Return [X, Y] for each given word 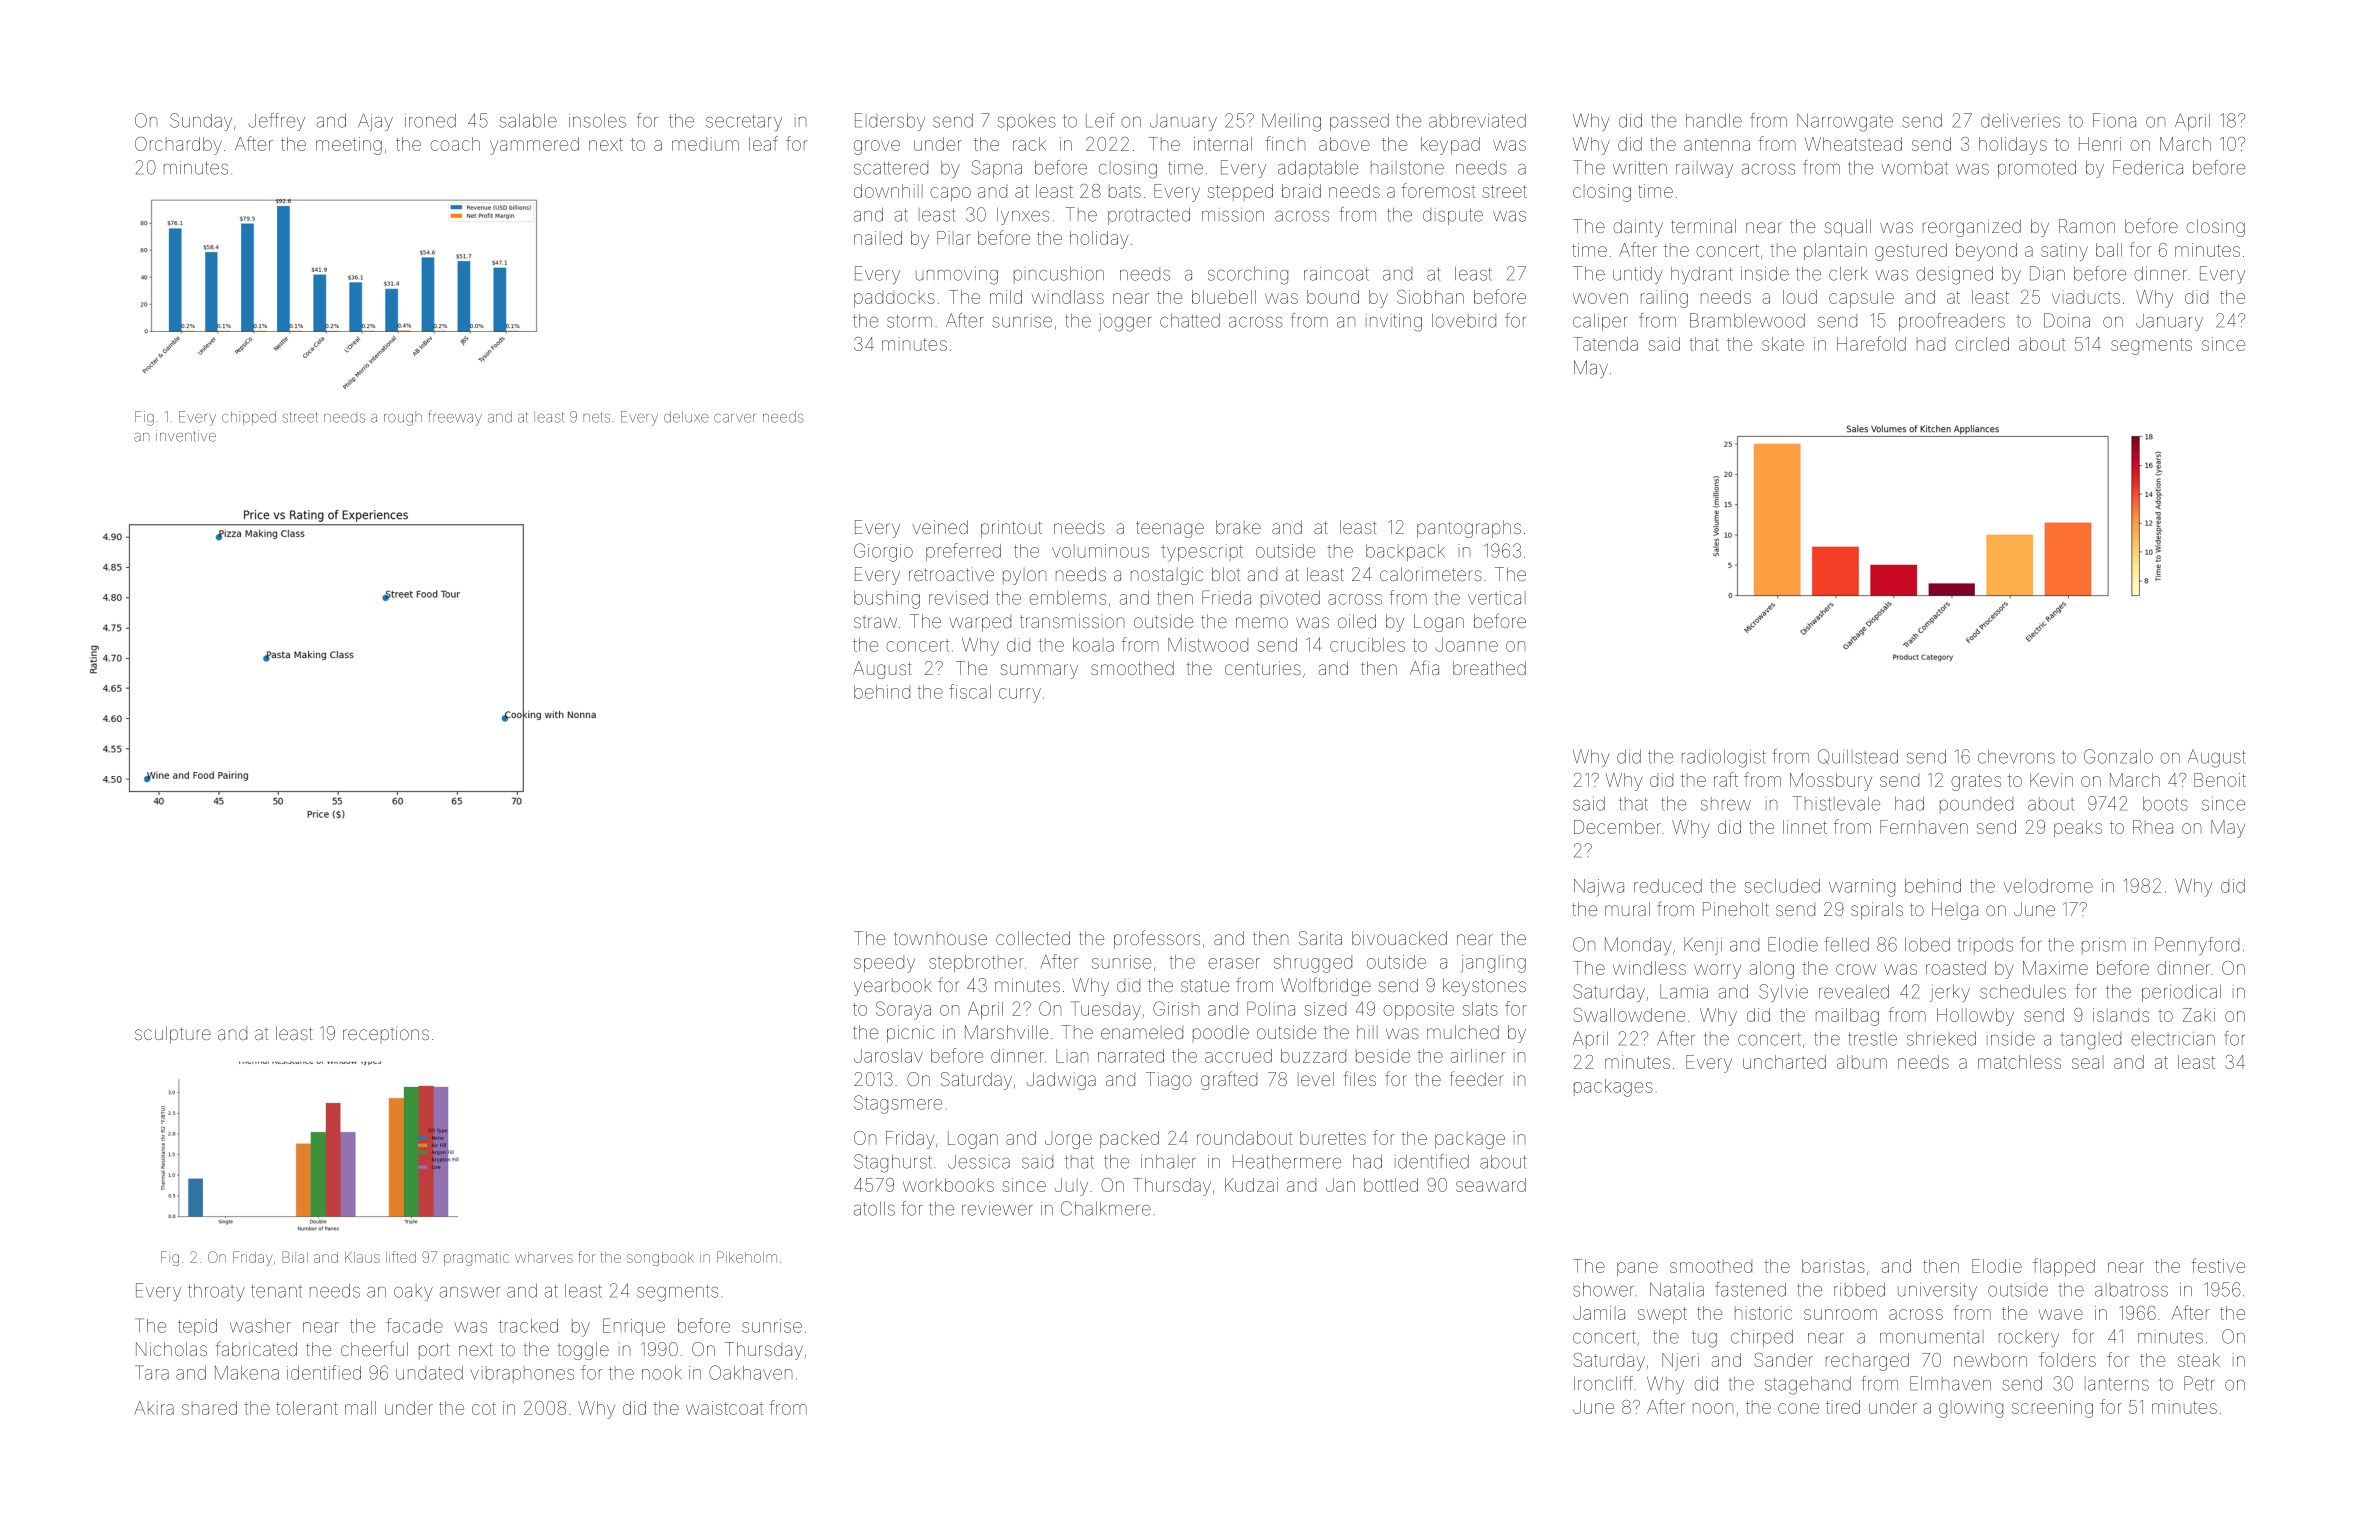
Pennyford [2197, 946]
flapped [2064, 1267]
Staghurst [893, 1163]
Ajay [375, 122]
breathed [1489, 668]
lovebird [1464, 321]
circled [1982, 344]
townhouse [940, 938]
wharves [544, 1257]
